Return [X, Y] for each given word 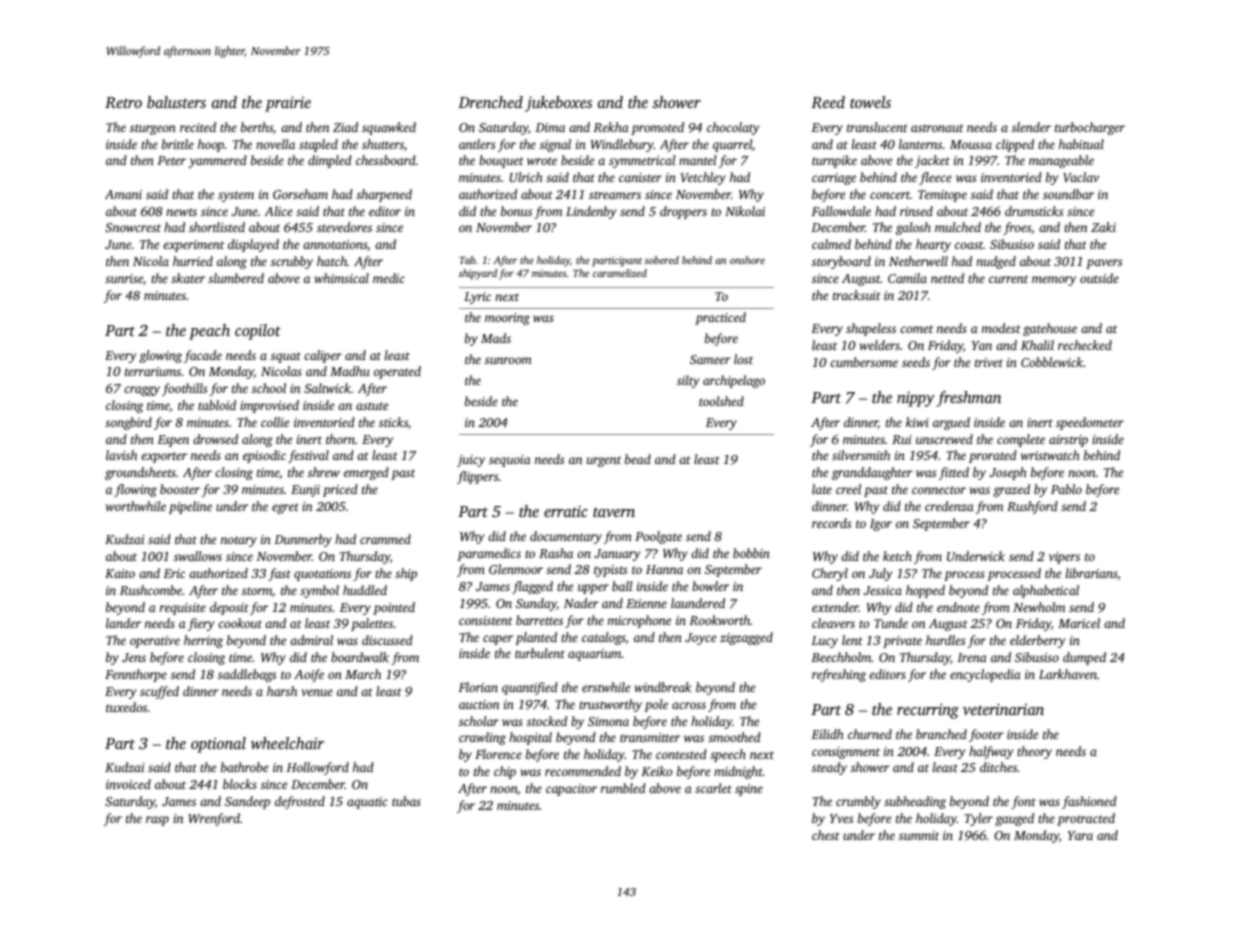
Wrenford [214, 819]
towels [870, 102]
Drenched [490, 102]
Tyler [978, 819]
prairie [288, 104]
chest [826, 835]
